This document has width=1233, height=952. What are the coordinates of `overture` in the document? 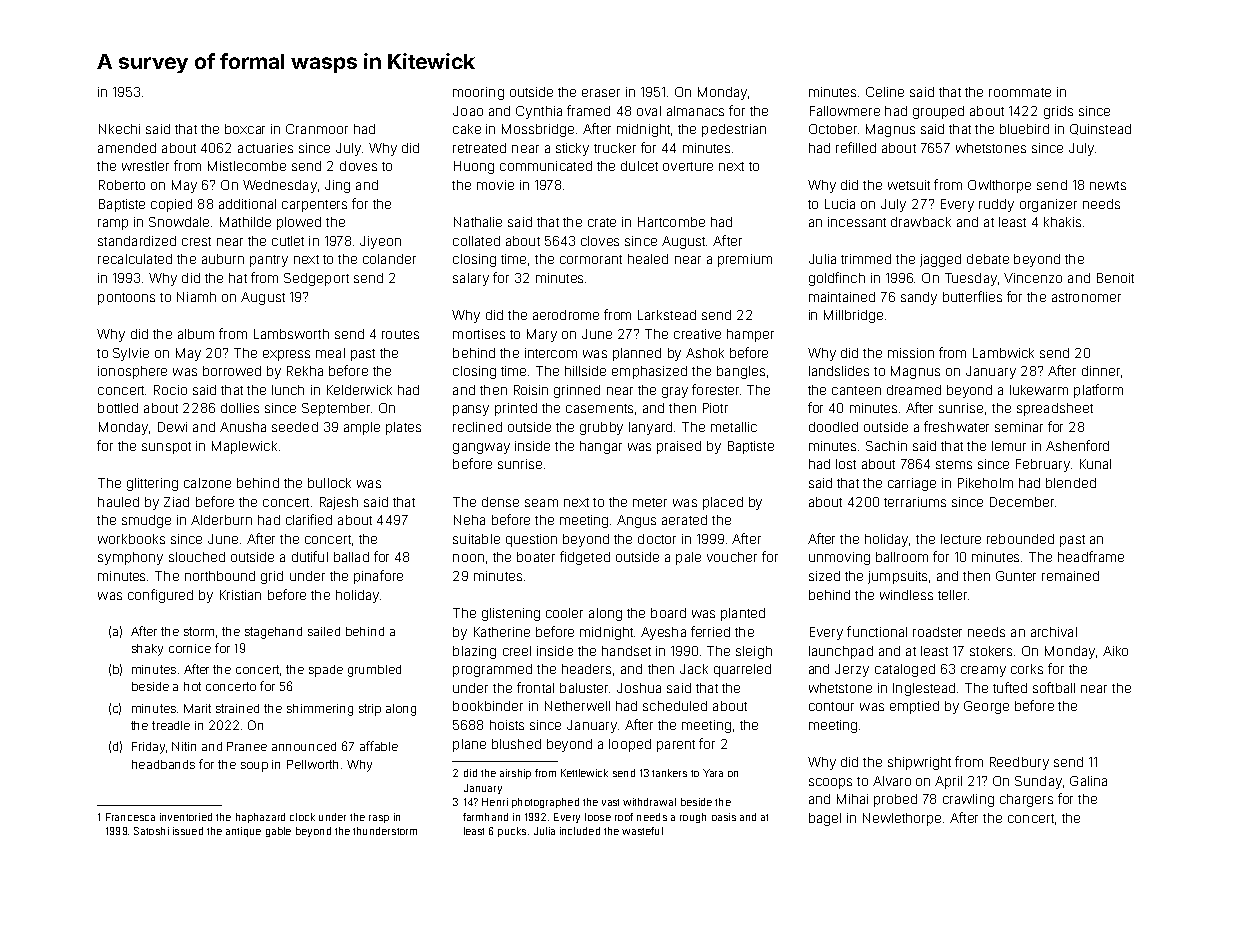 It's located at (688, 166).
